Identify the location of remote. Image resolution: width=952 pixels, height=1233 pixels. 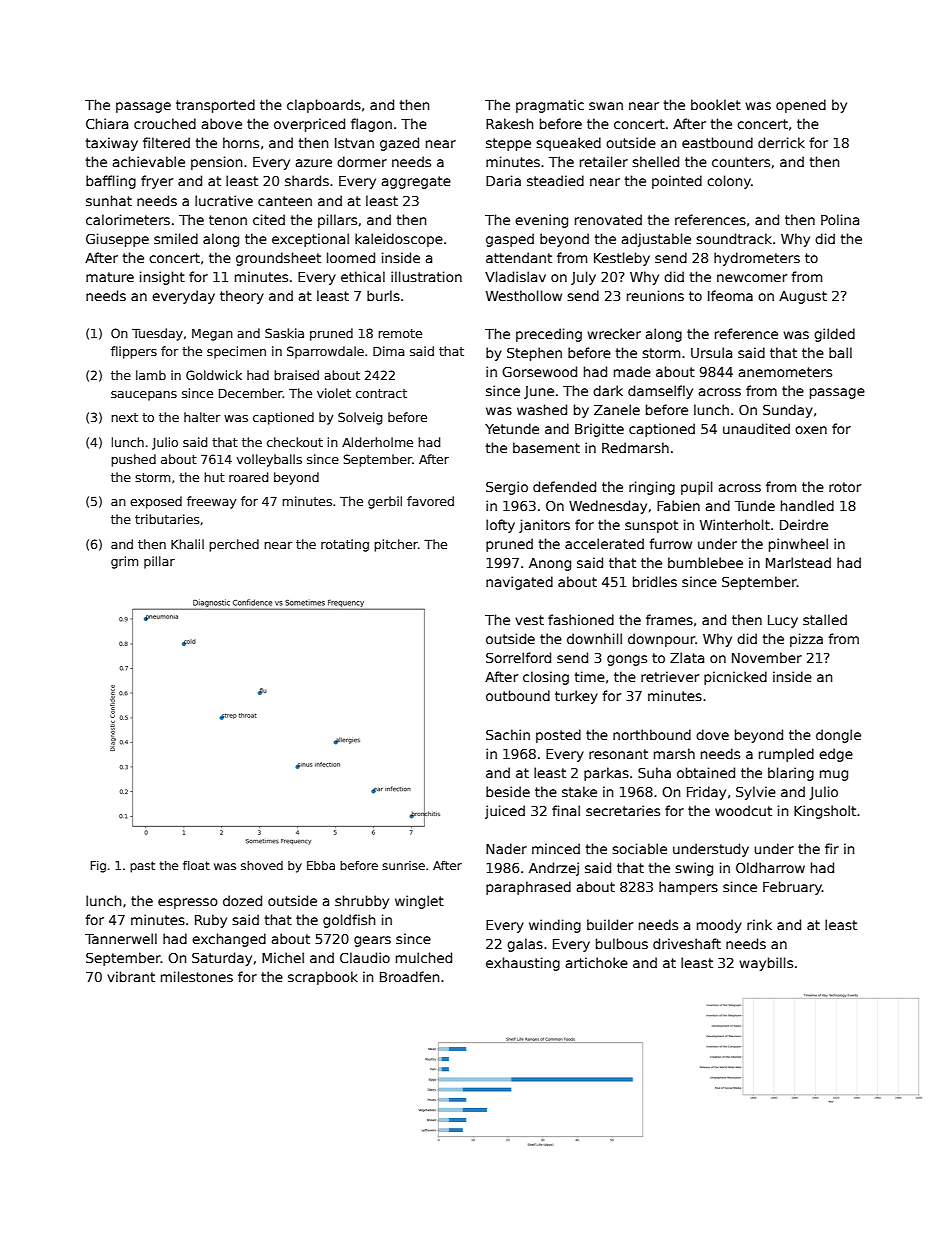
(400, 333).
